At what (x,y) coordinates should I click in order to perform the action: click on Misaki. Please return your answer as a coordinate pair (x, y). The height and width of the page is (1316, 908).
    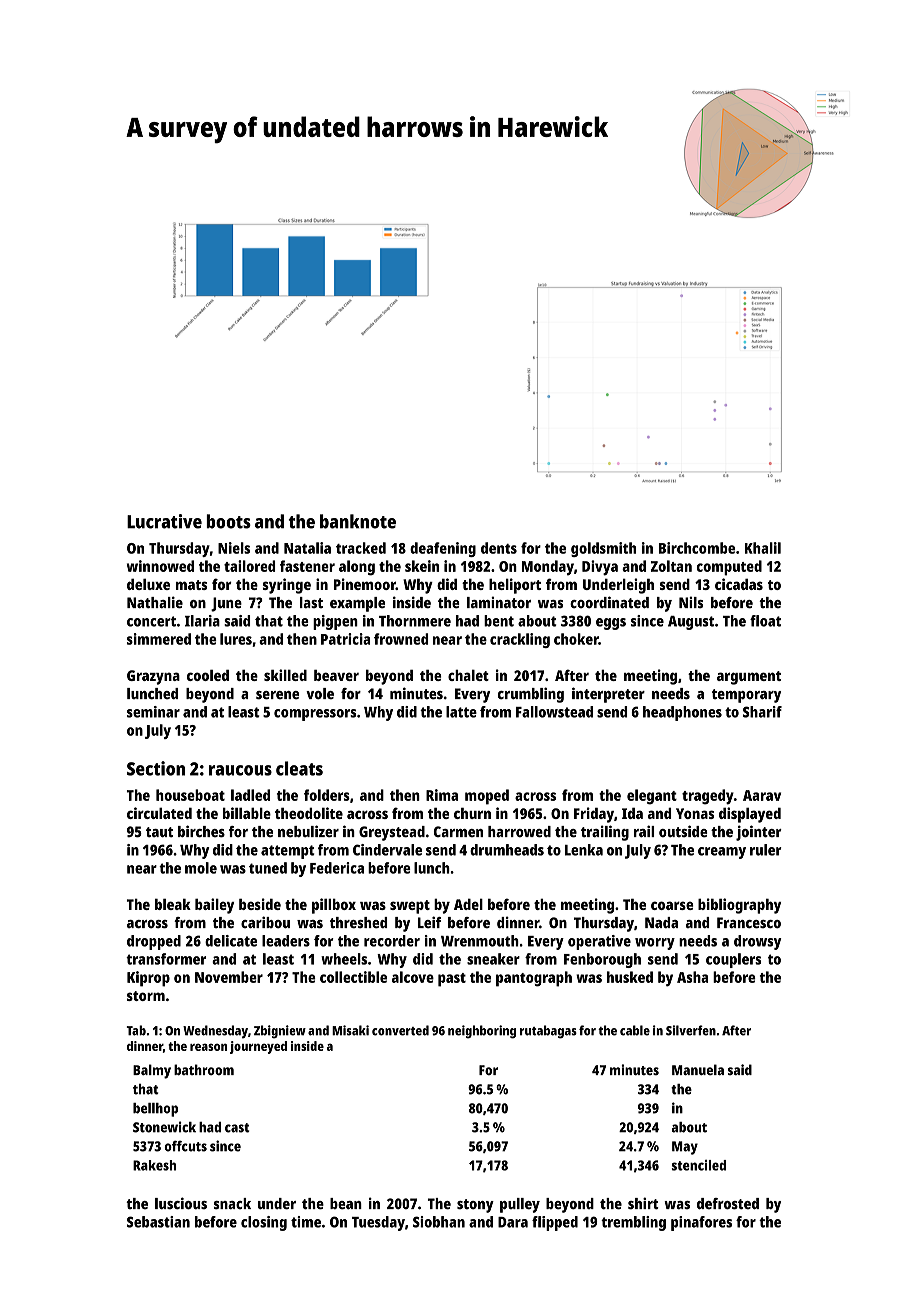
    Looking at the image, I should click on (350, 1030).
